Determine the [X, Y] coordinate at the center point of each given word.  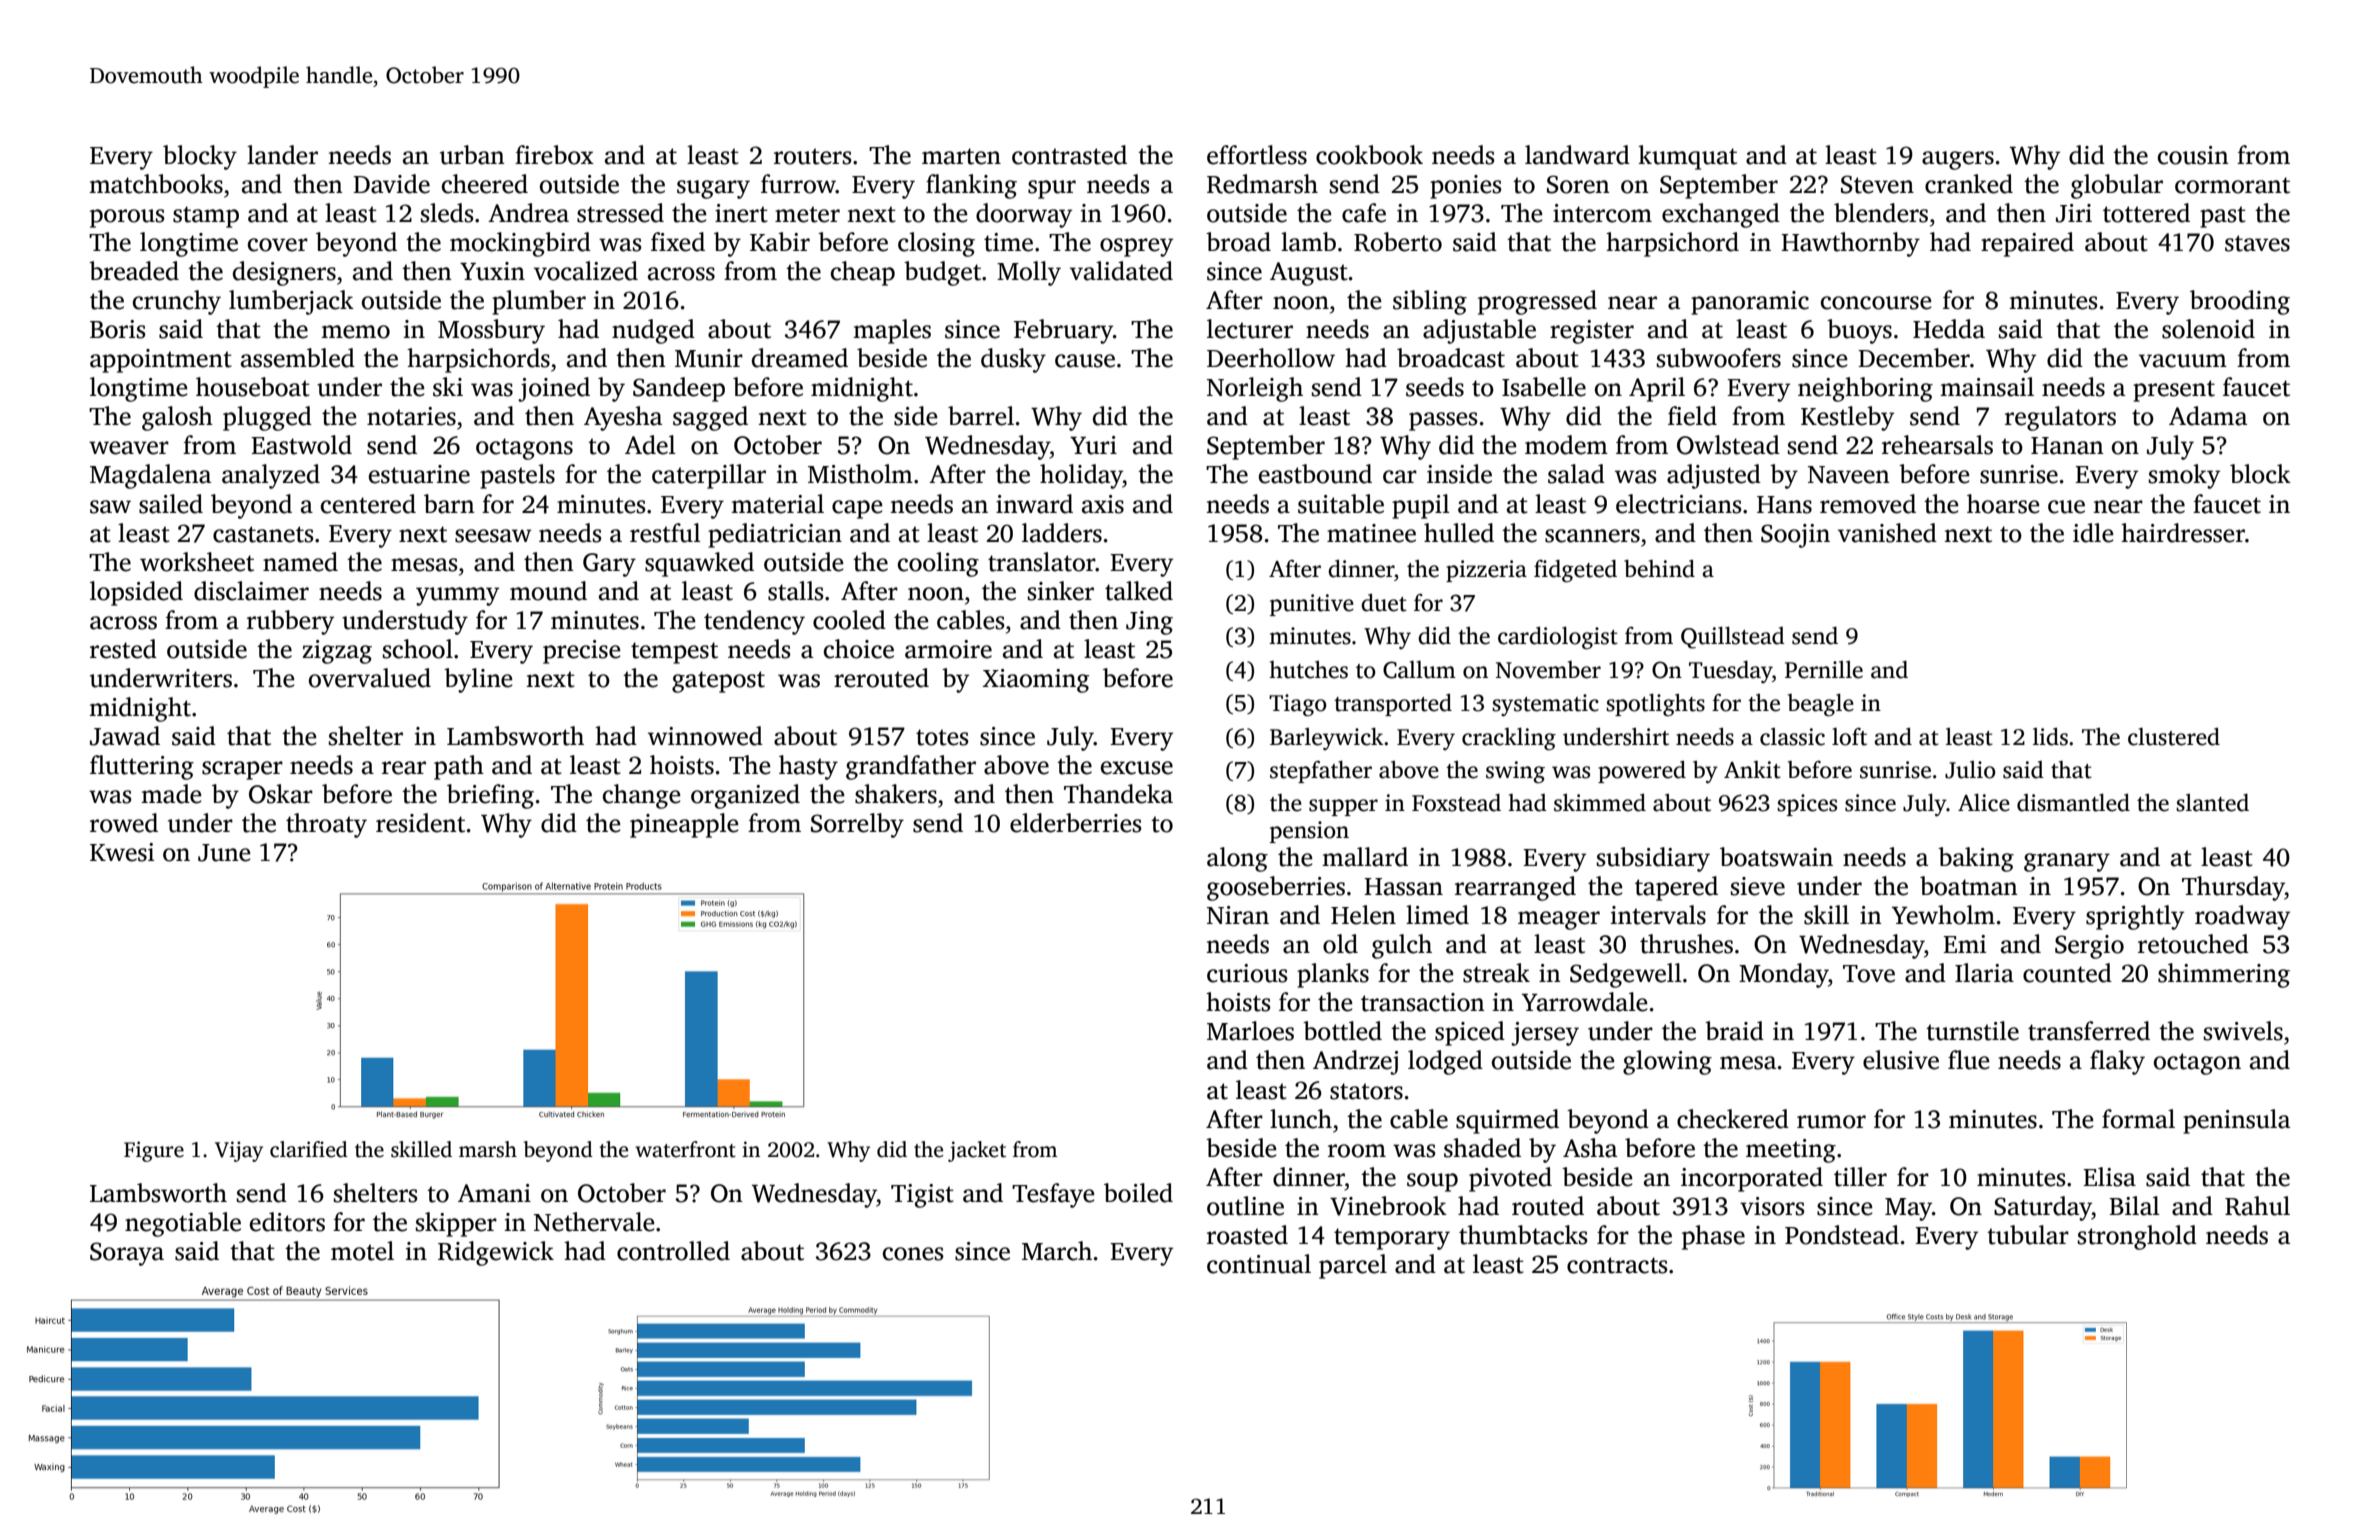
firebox [554, 155]
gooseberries [1276, 888]
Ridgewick [496, 1253]
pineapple [684, 825]
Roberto [1398, 242]
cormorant [2232, 185]
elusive [1901, 1060]
